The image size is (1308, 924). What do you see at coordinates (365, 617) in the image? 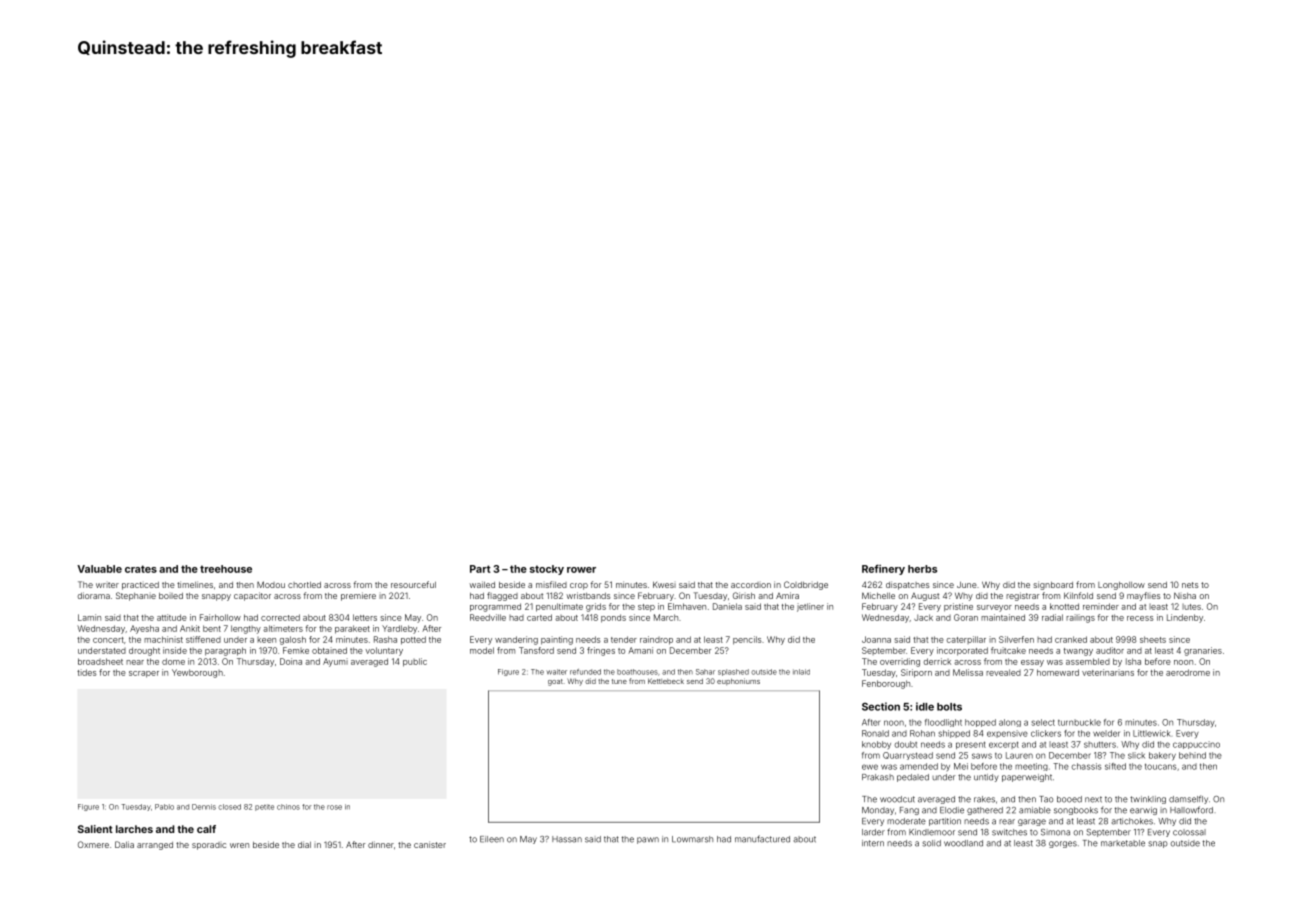
I see `letters` at bounding box center [365, 617].
